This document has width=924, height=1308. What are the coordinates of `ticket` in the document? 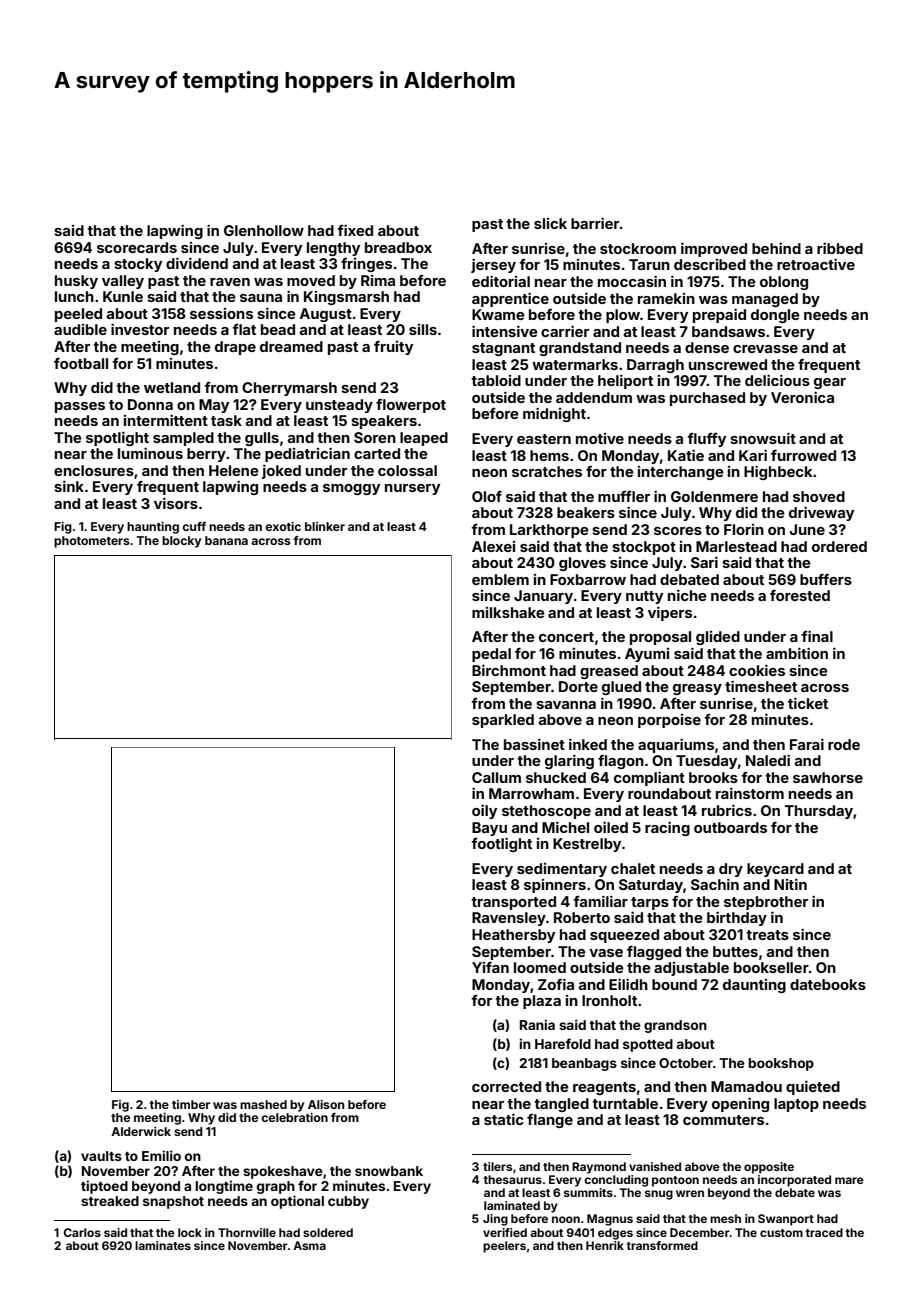 It's located at (808, 703).
